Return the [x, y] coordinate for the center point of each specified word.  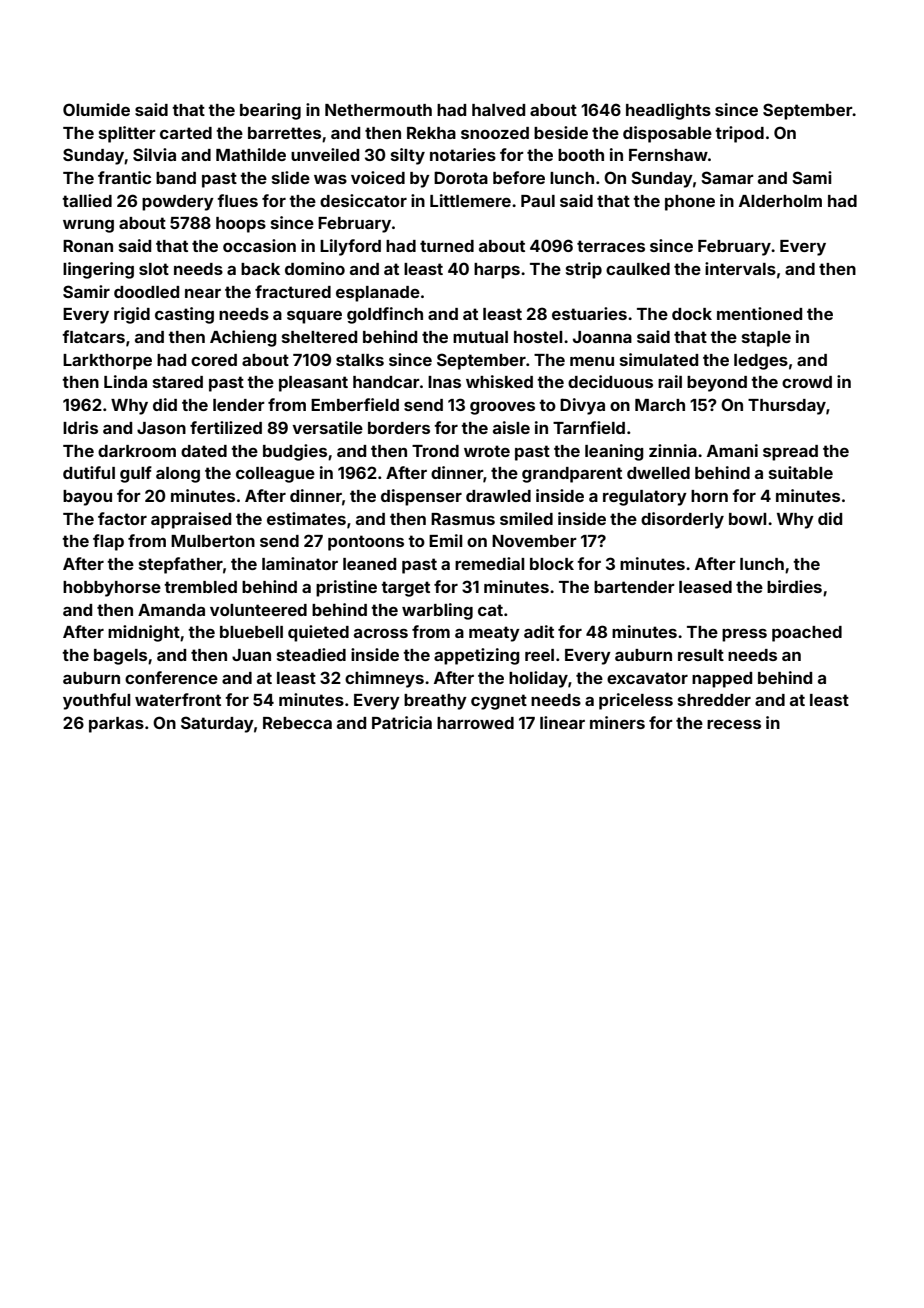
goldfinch [385, 315]
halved [498, 110]
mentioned [759, 313]
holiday [538, 679]
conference [171, 677]
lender [239, 405]
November [534, 541]
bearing [270, 111]
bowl [748, 519]
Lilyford [350, 247]
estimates [306, 518]
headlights [668, 111]
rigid [132, 315]
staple [766, 339]
